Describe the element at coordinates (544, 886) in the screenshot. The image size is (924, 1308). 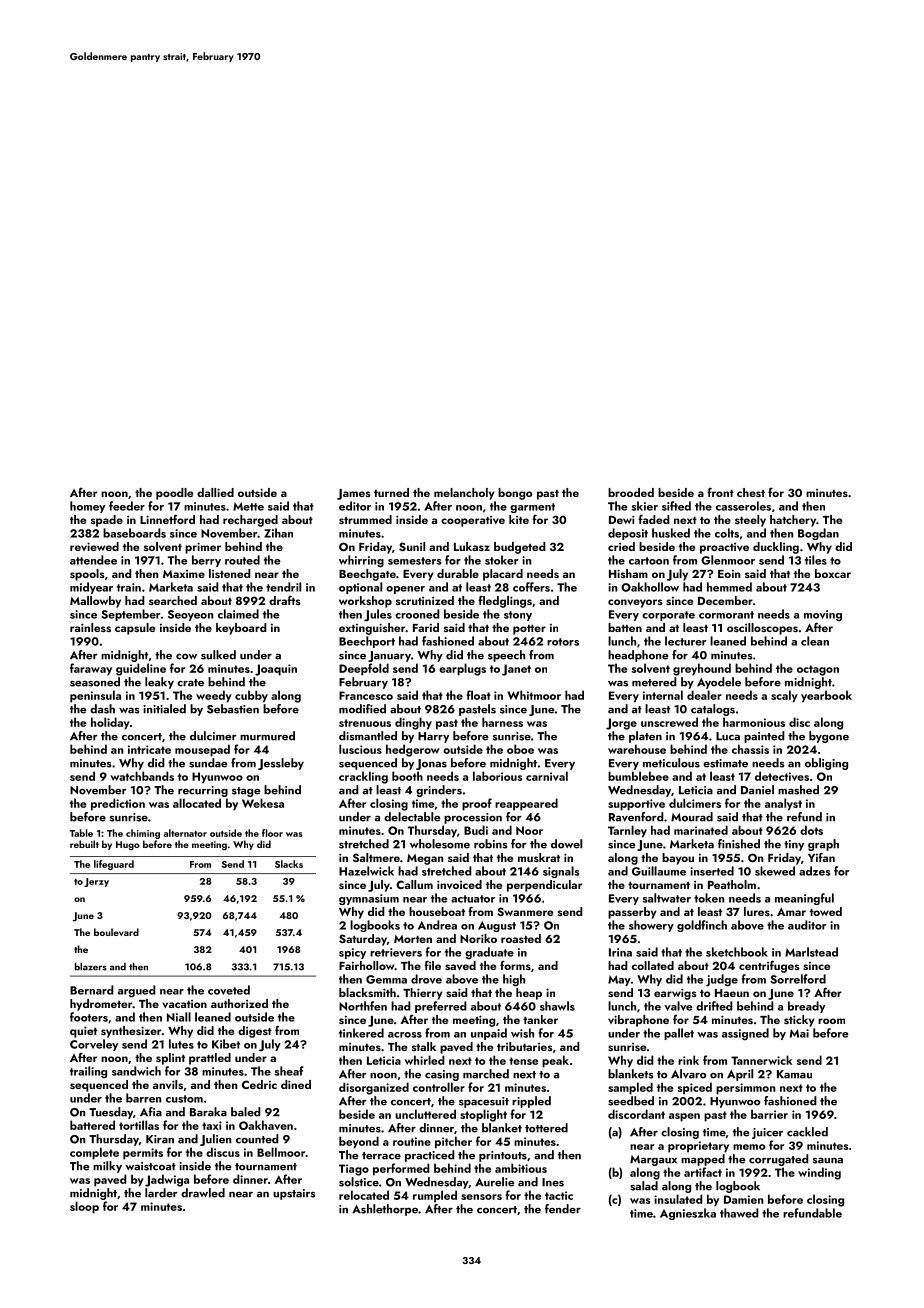
I see `perpendicular` at that location.
